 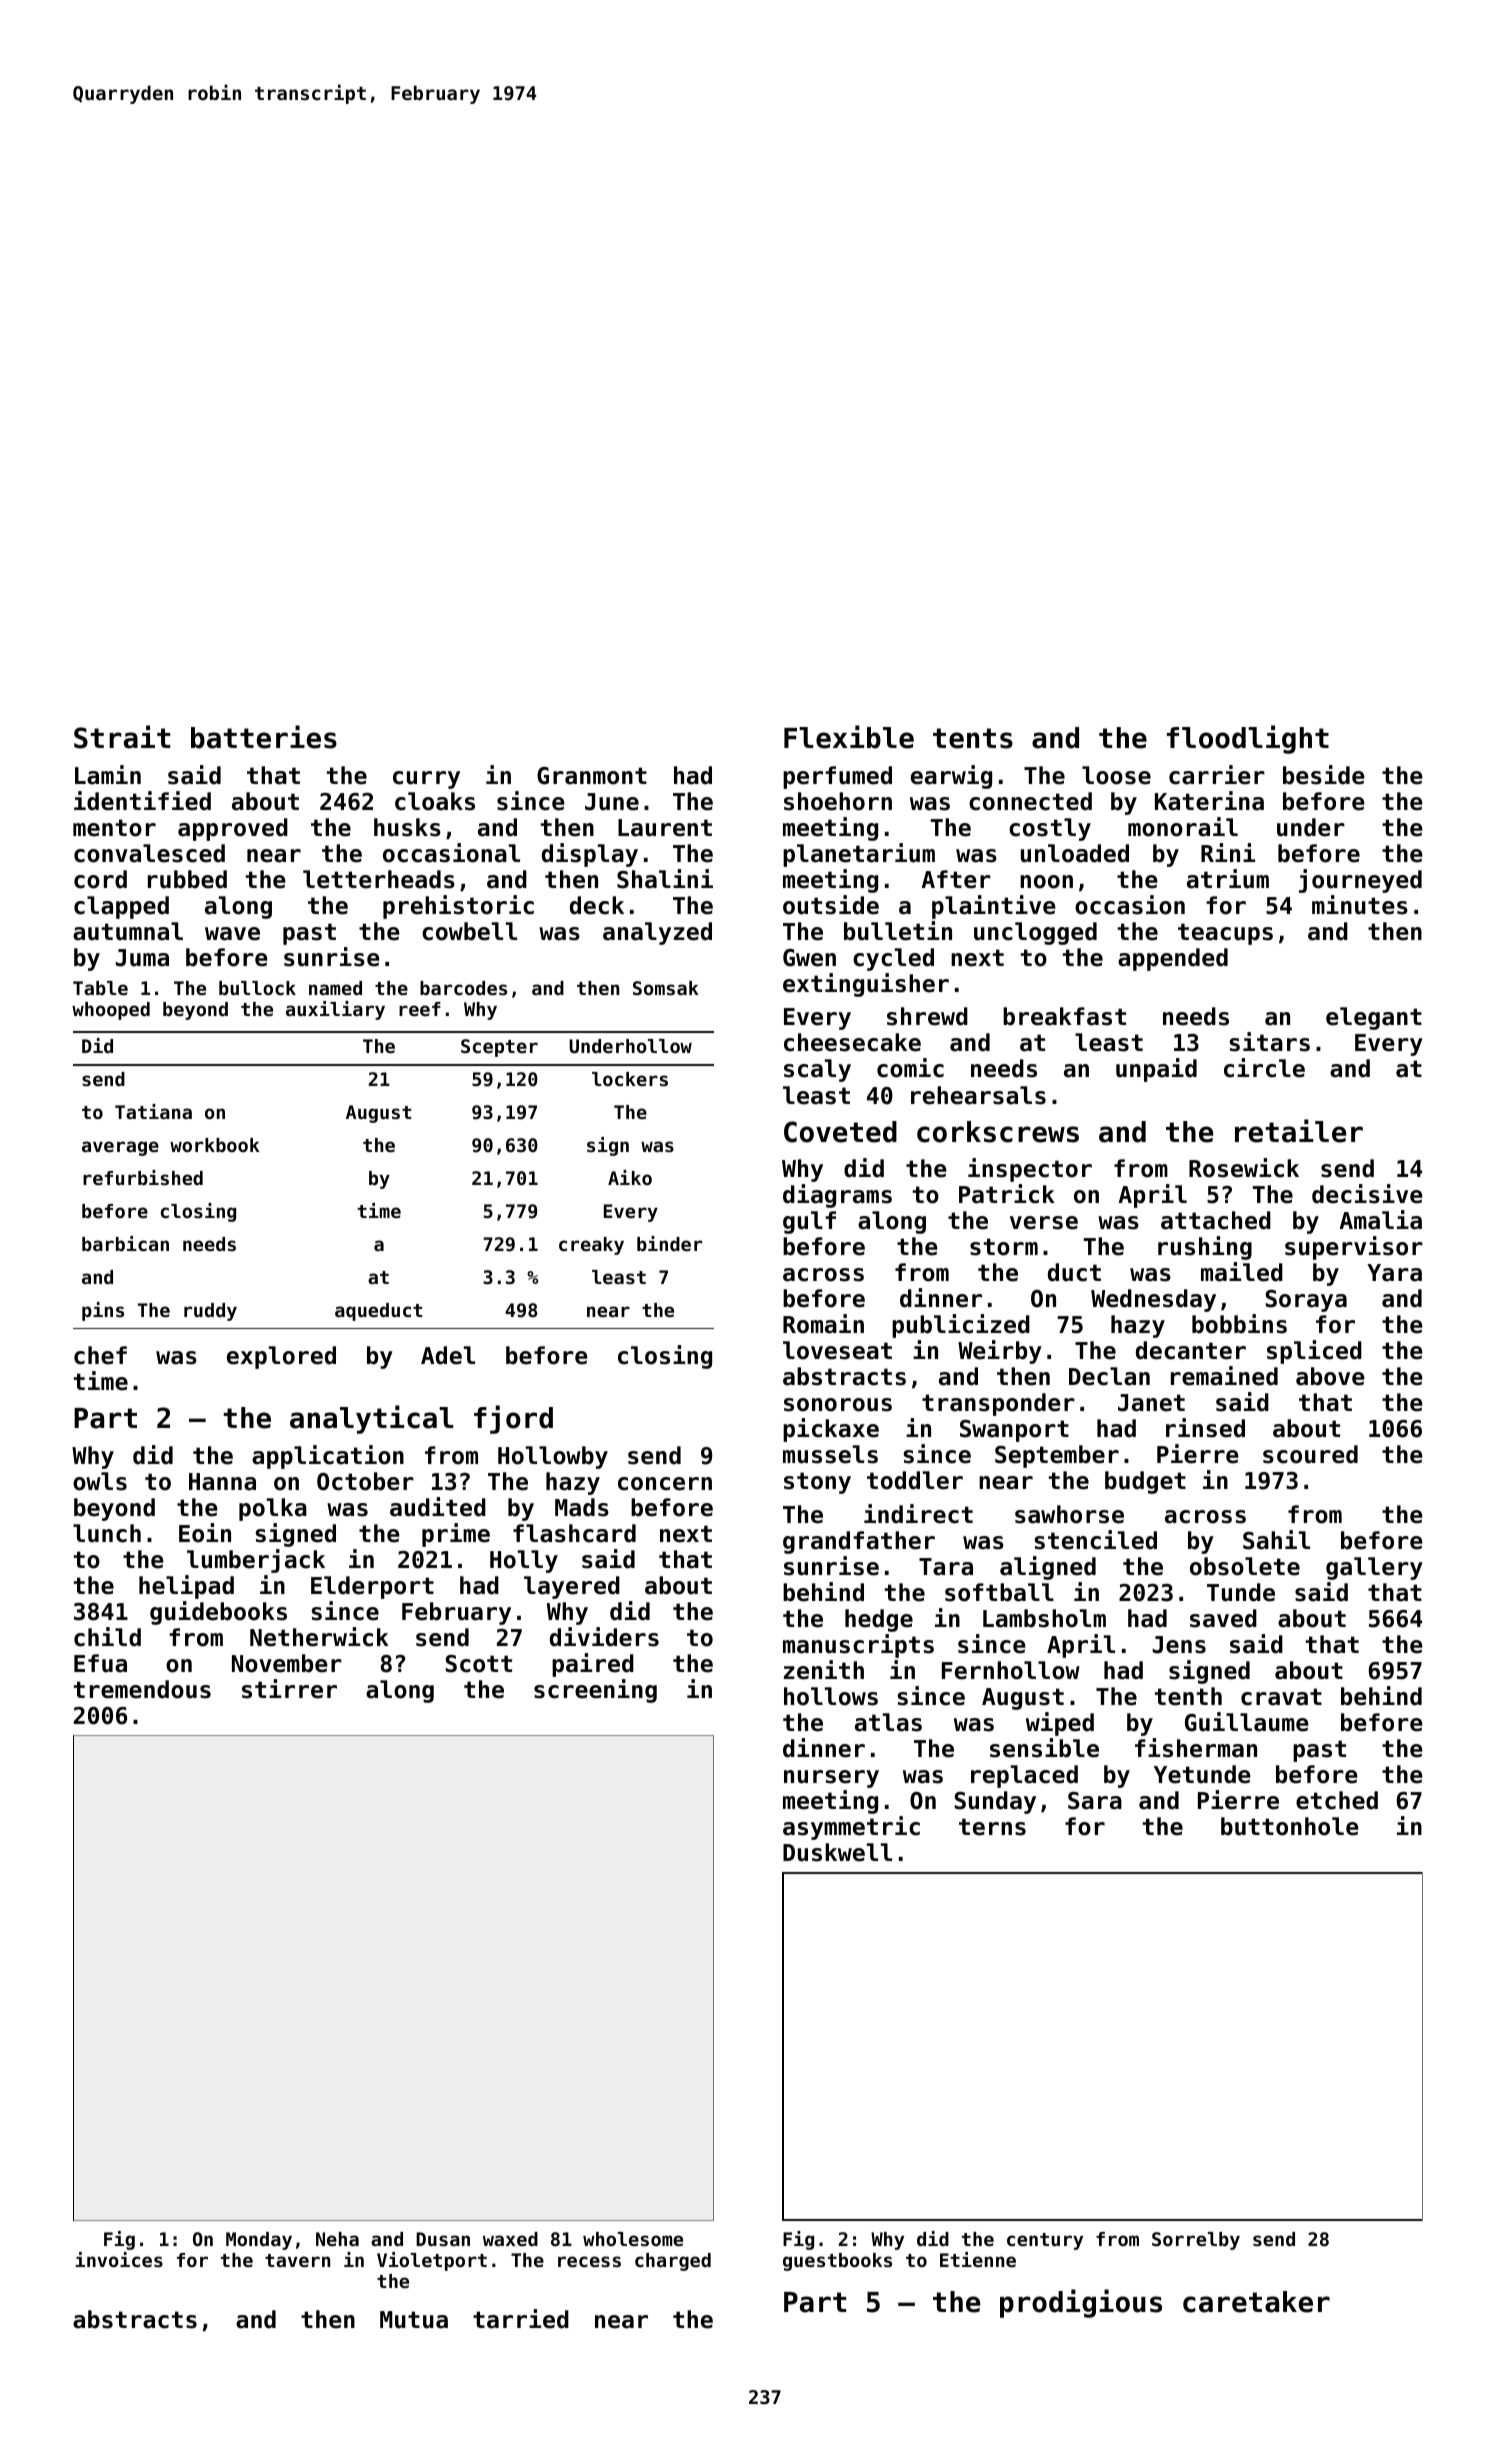 What do you see at coordinates (630, 1079) in the screenshot?
I see `lockers` at bounding box center [630, 1079].
